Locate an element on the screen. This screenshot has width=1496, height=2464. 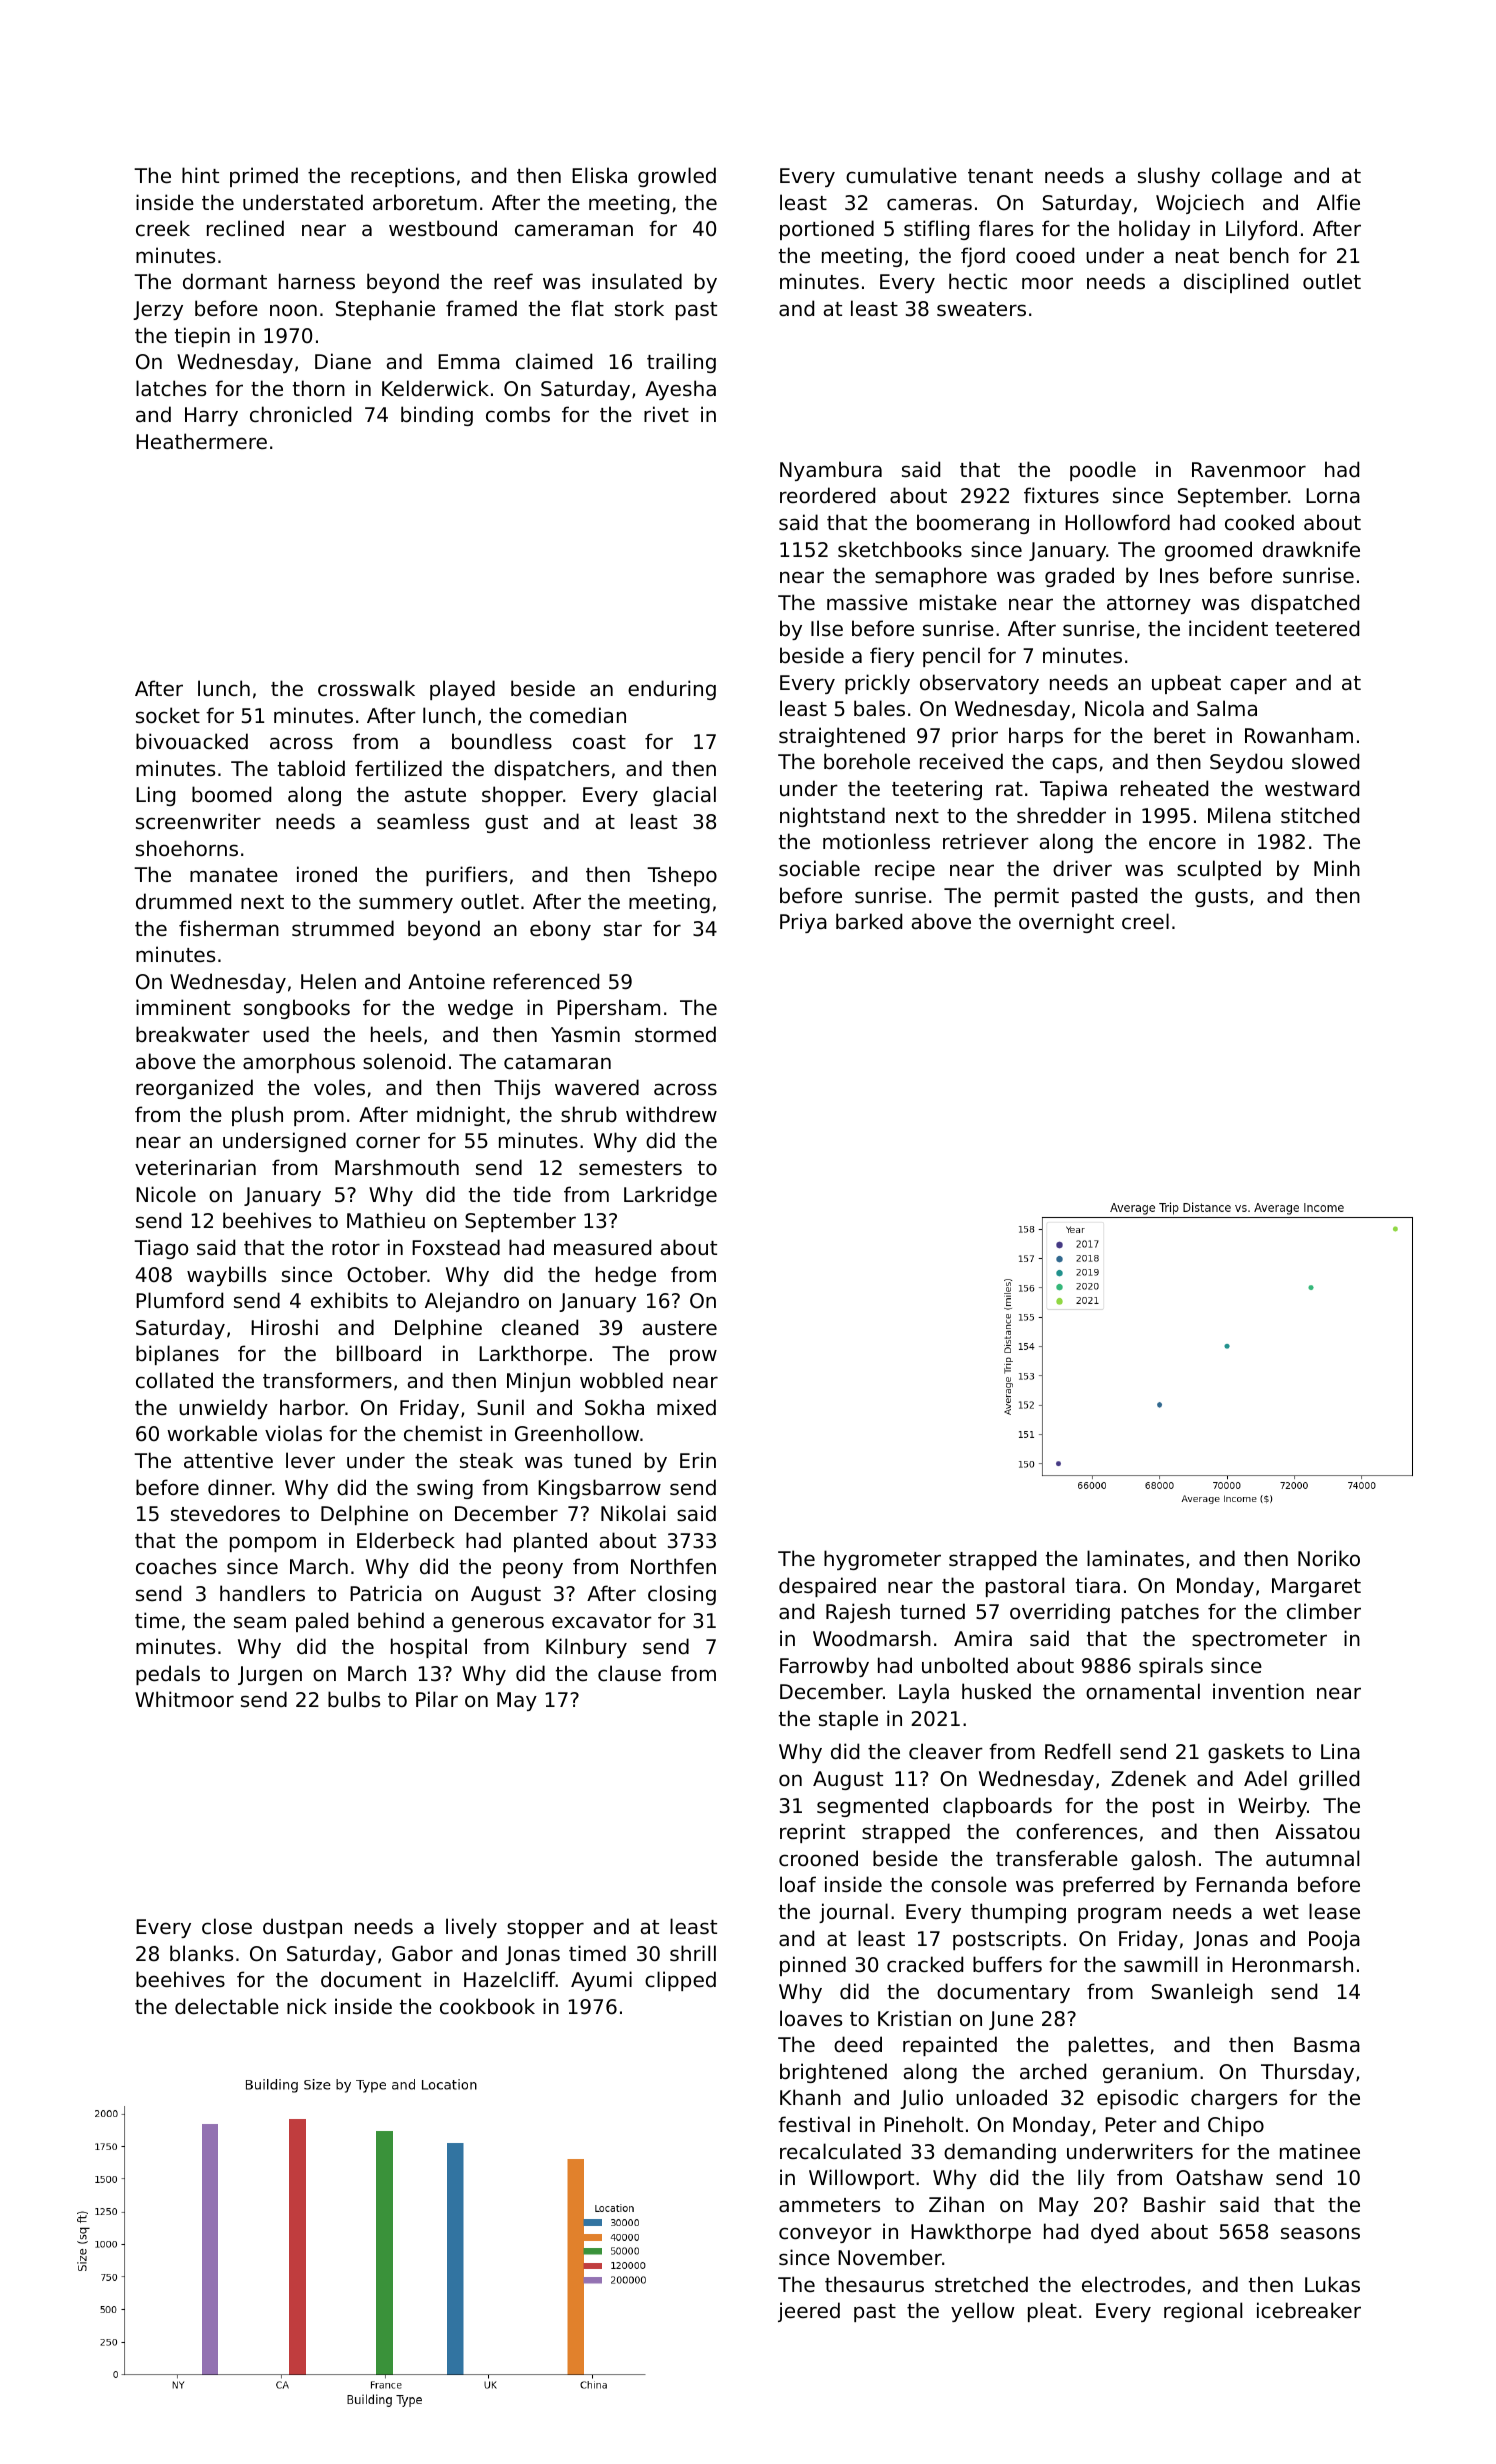
cameraman is located at coordinates (574, 230).
